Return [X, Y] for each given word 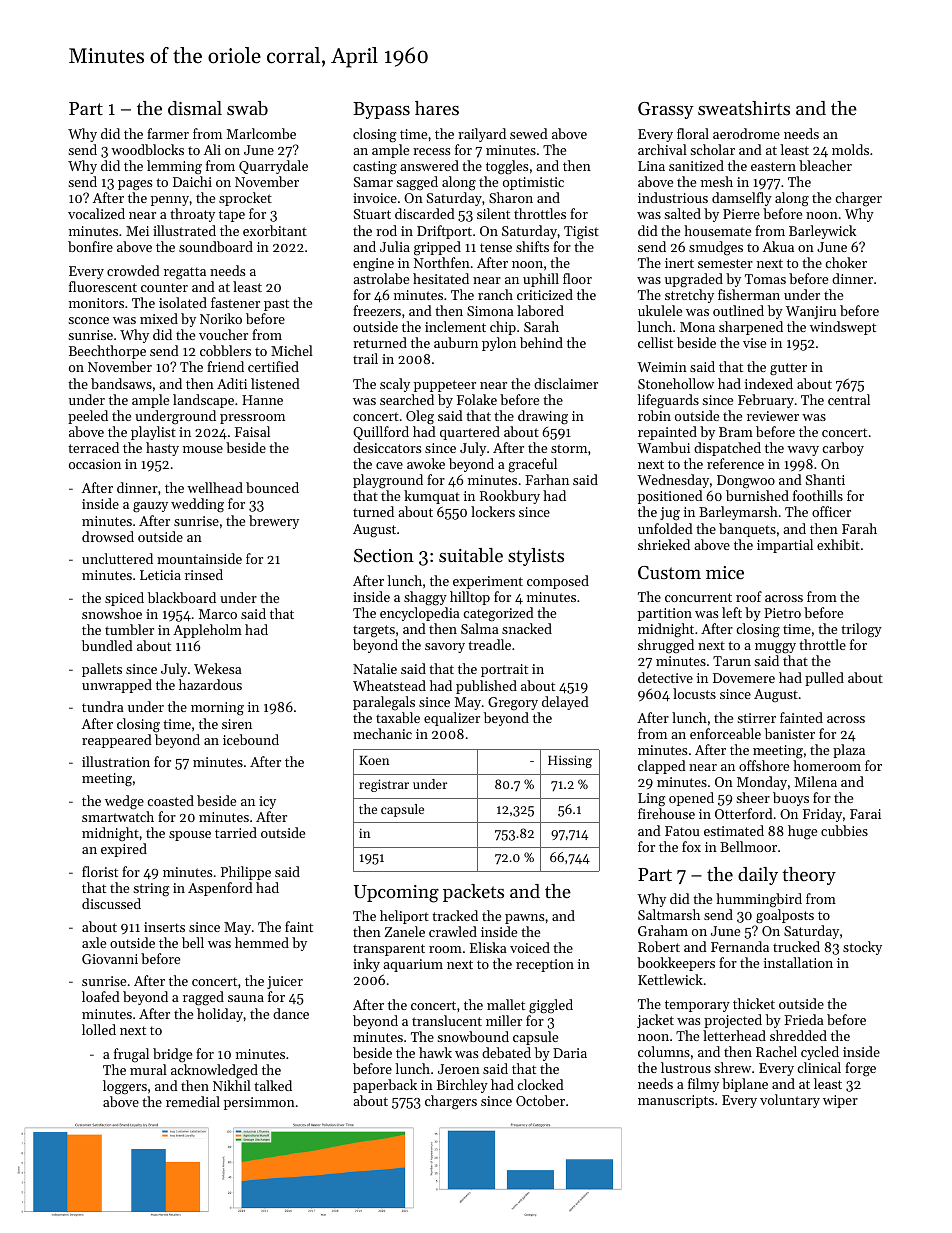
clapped [662, 767]
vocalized [96, 213]
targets [374, 631]
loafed [101, 996]
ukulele [660, 310]
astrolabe [381, 278]
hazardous [210, 684]
